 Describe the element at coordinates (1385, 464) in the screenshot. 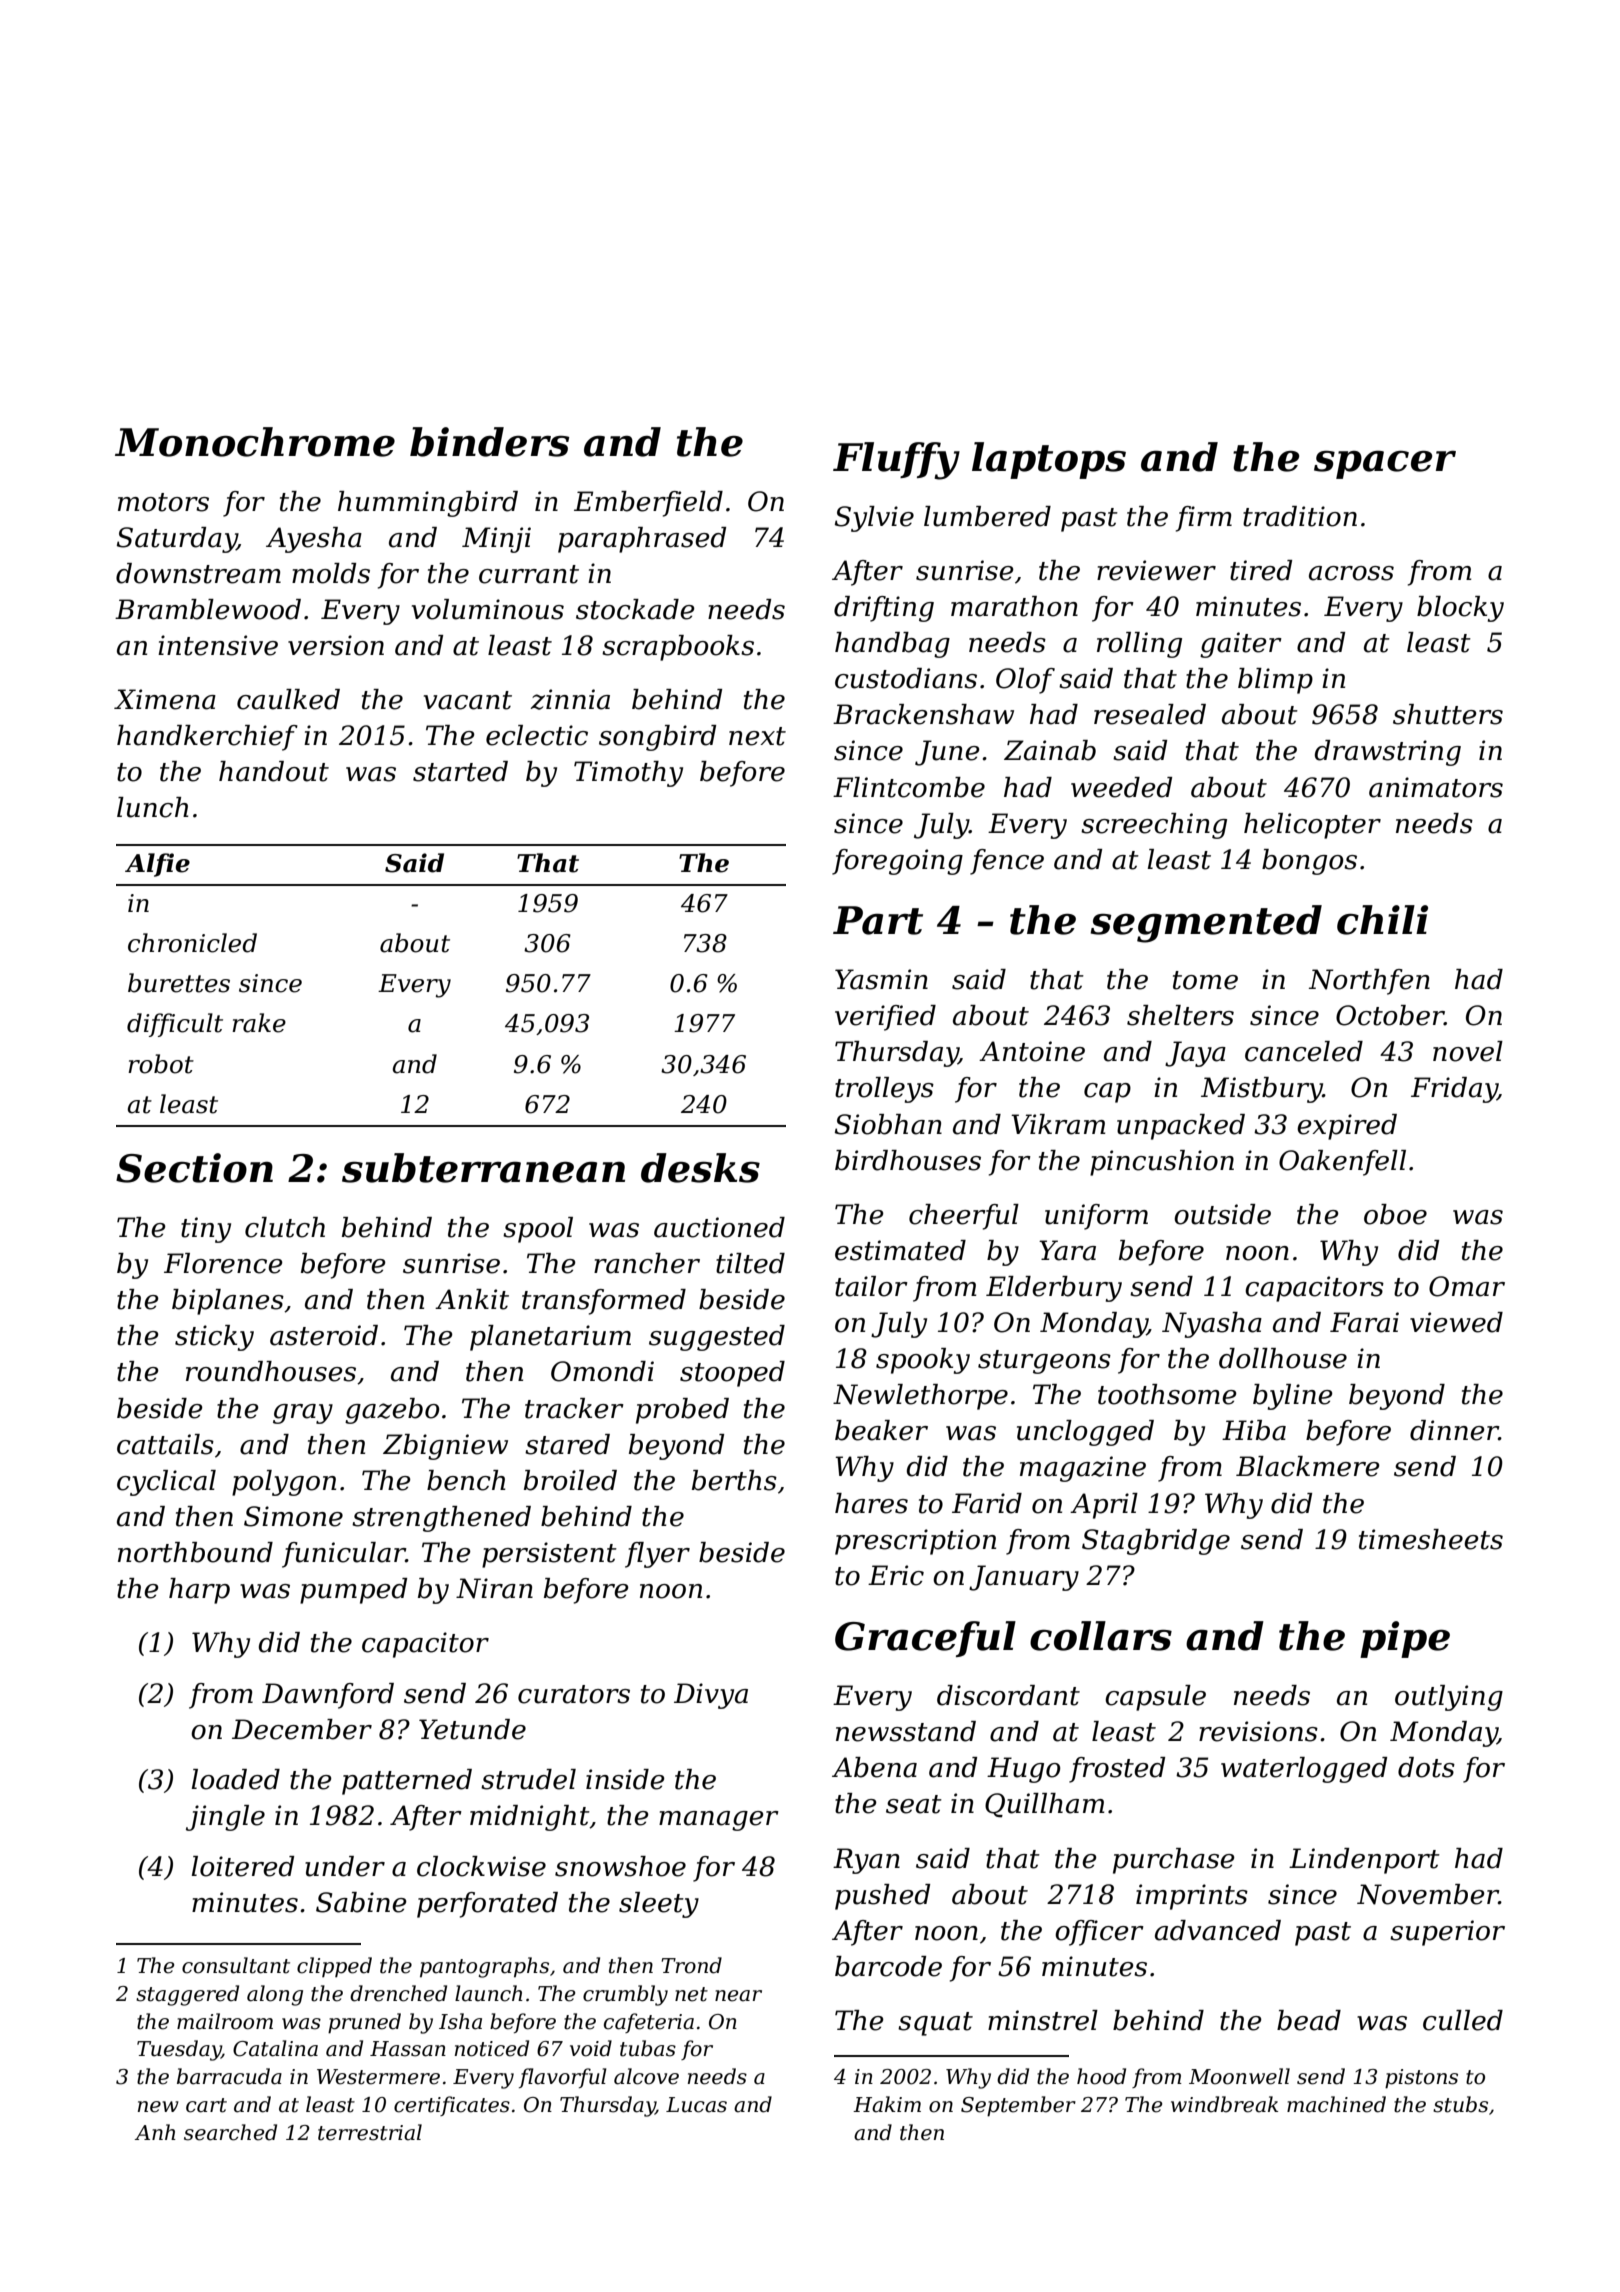

I see `spacer` at that location.
